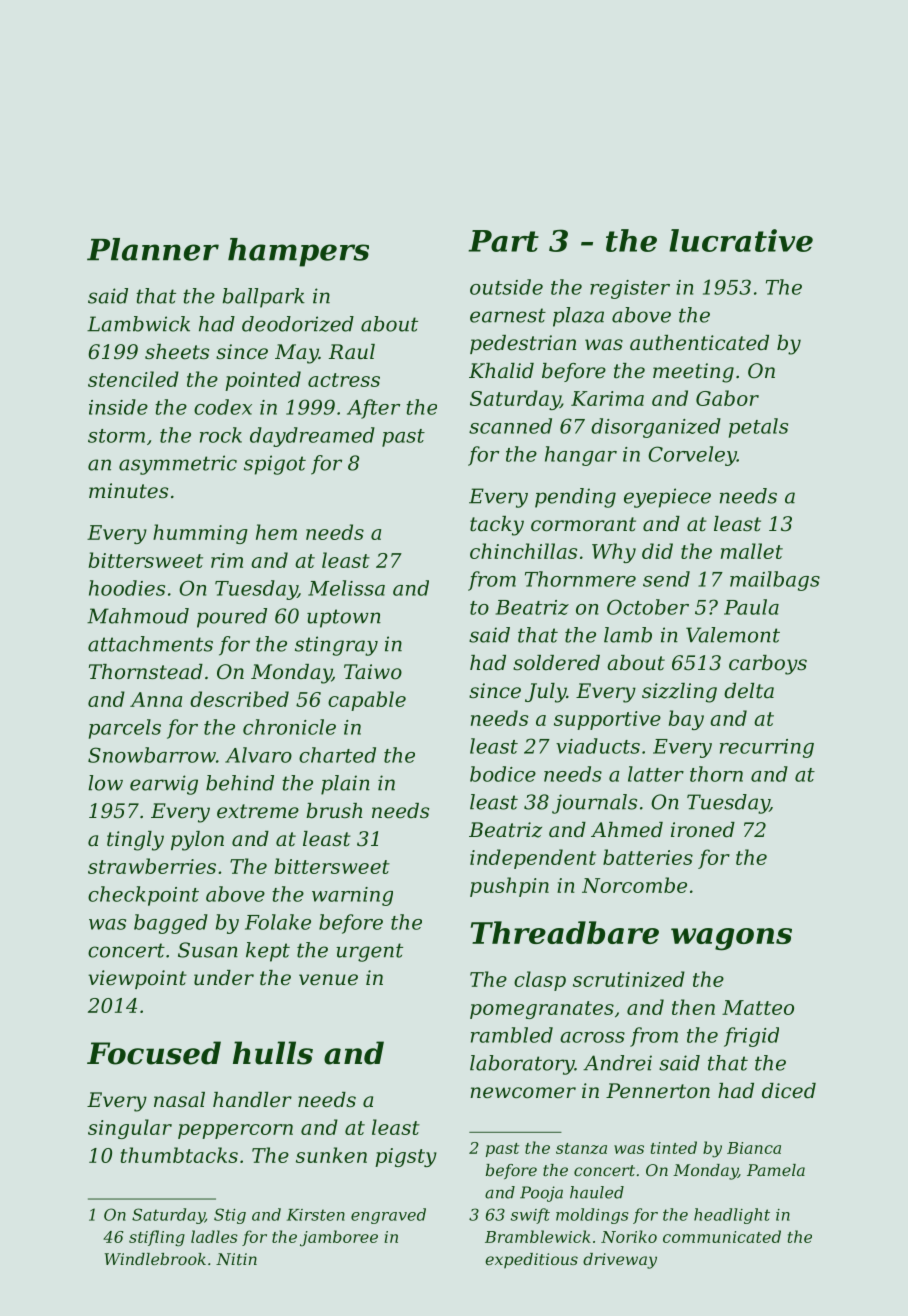 The height and width of the screenshot is (1316, 908). I want to click on chronicle, so click(289, 727).
